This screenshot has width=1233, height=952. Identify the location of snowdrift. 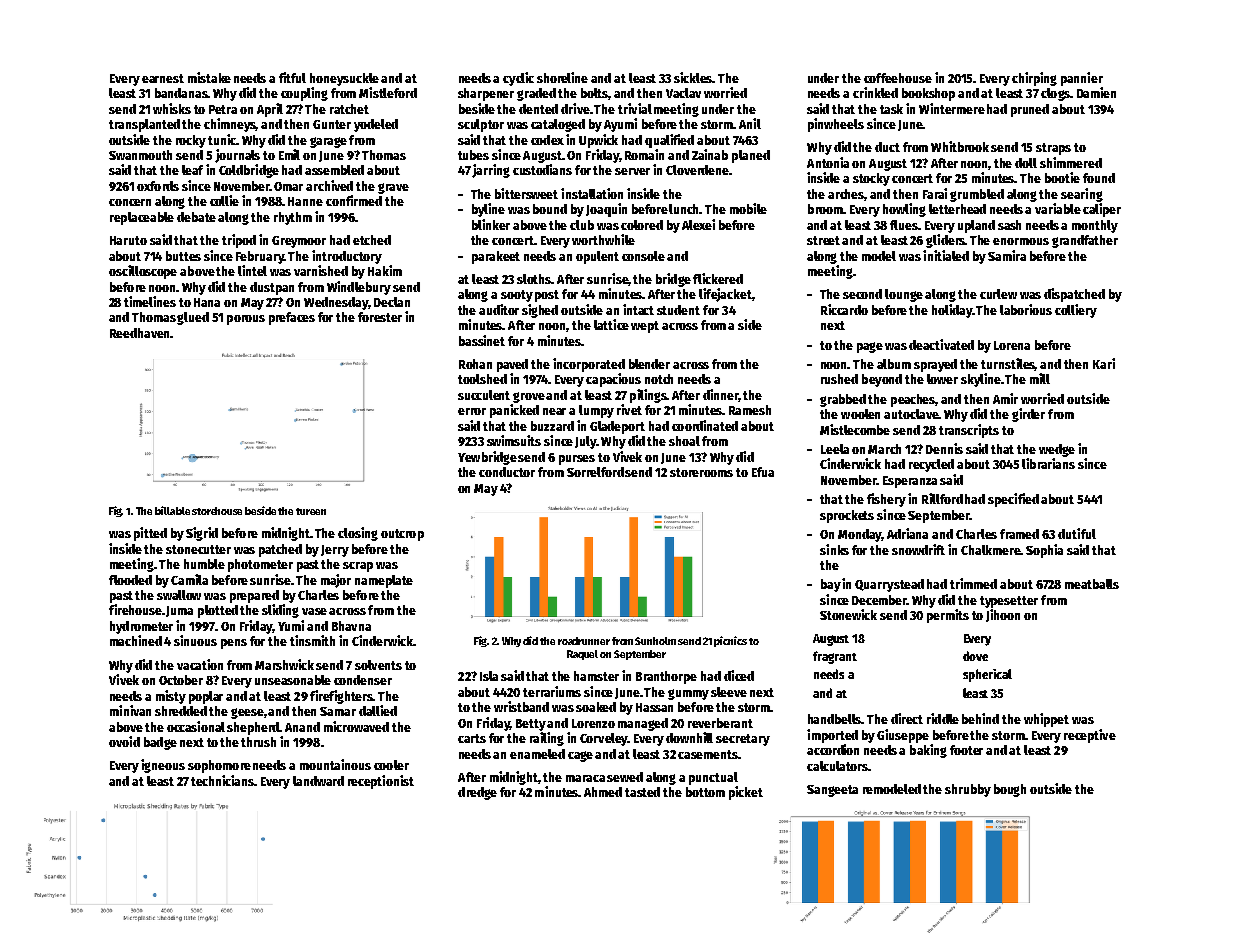
(918, 549).
